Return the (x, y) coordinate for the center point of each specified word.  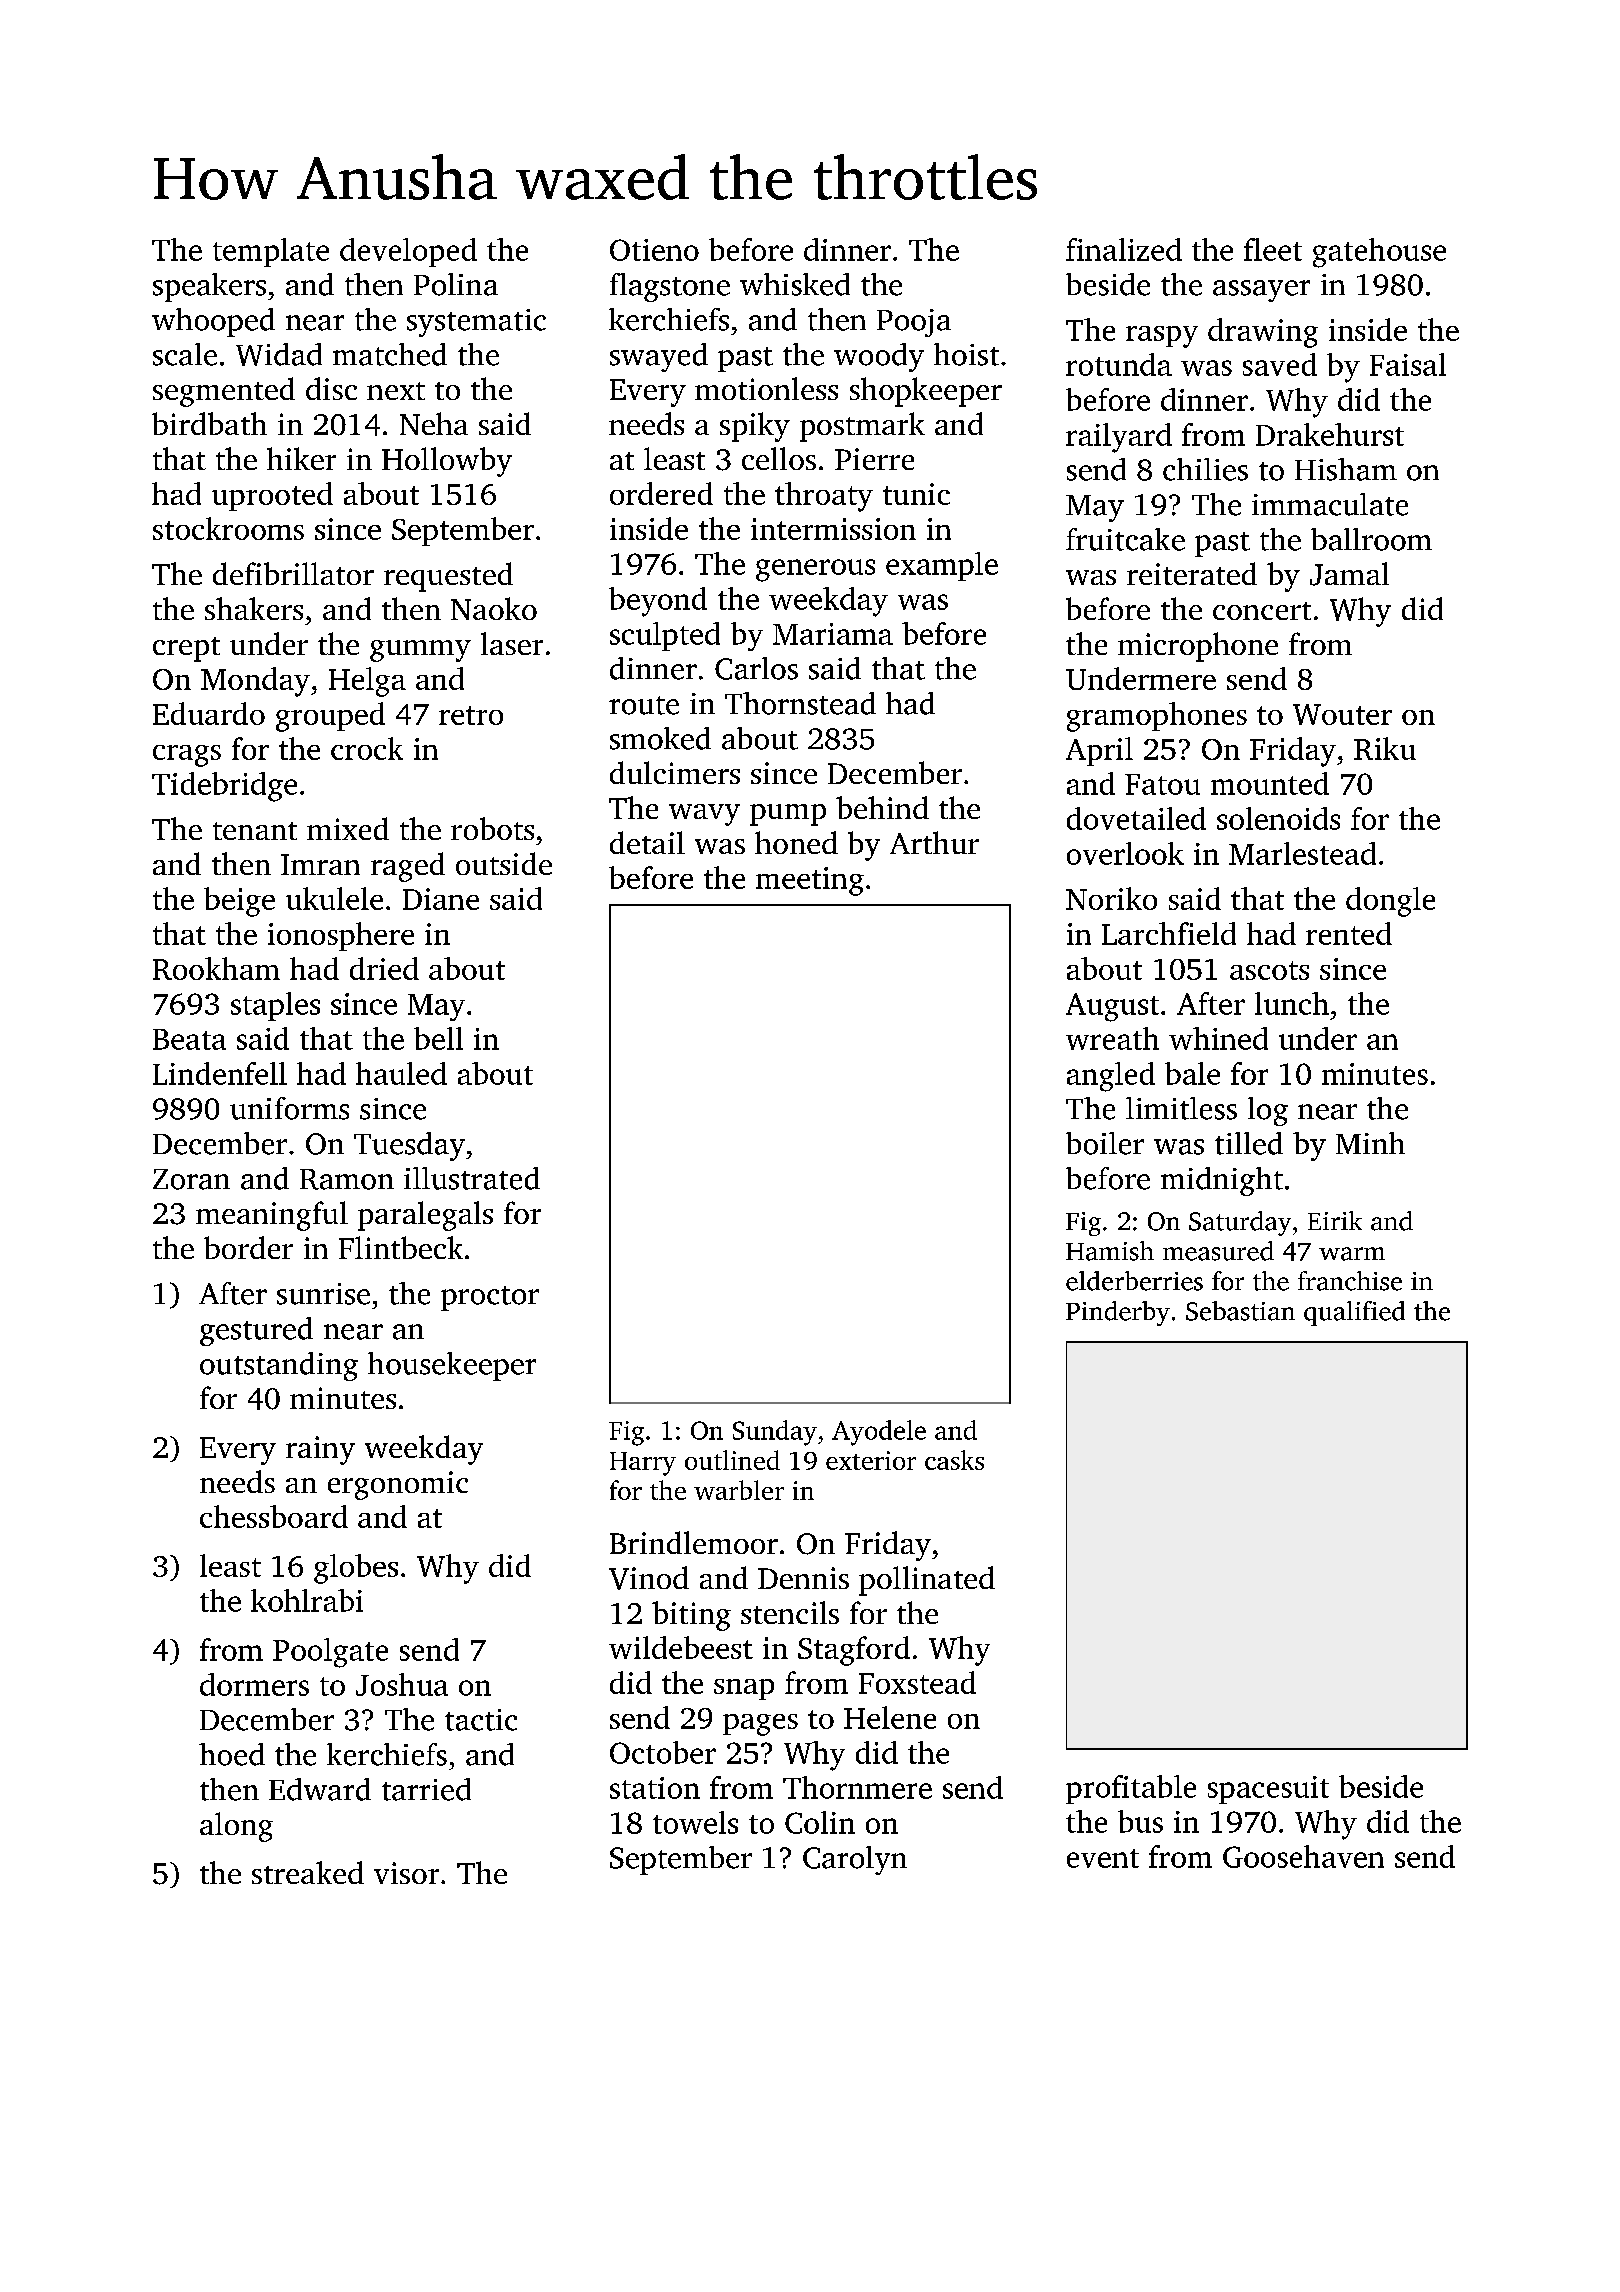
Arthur (934, 842)
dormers (254, 1684)
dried (384, 968)
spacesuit (1268, 1790)
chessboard (274, 1516)
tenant (255, 831)
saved (1280, 364)
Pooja (914, 323)
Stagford (854, 1651)
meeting (810, 881)
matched (390, 354)
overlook (1125, 853)
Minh (1370, 1143)
